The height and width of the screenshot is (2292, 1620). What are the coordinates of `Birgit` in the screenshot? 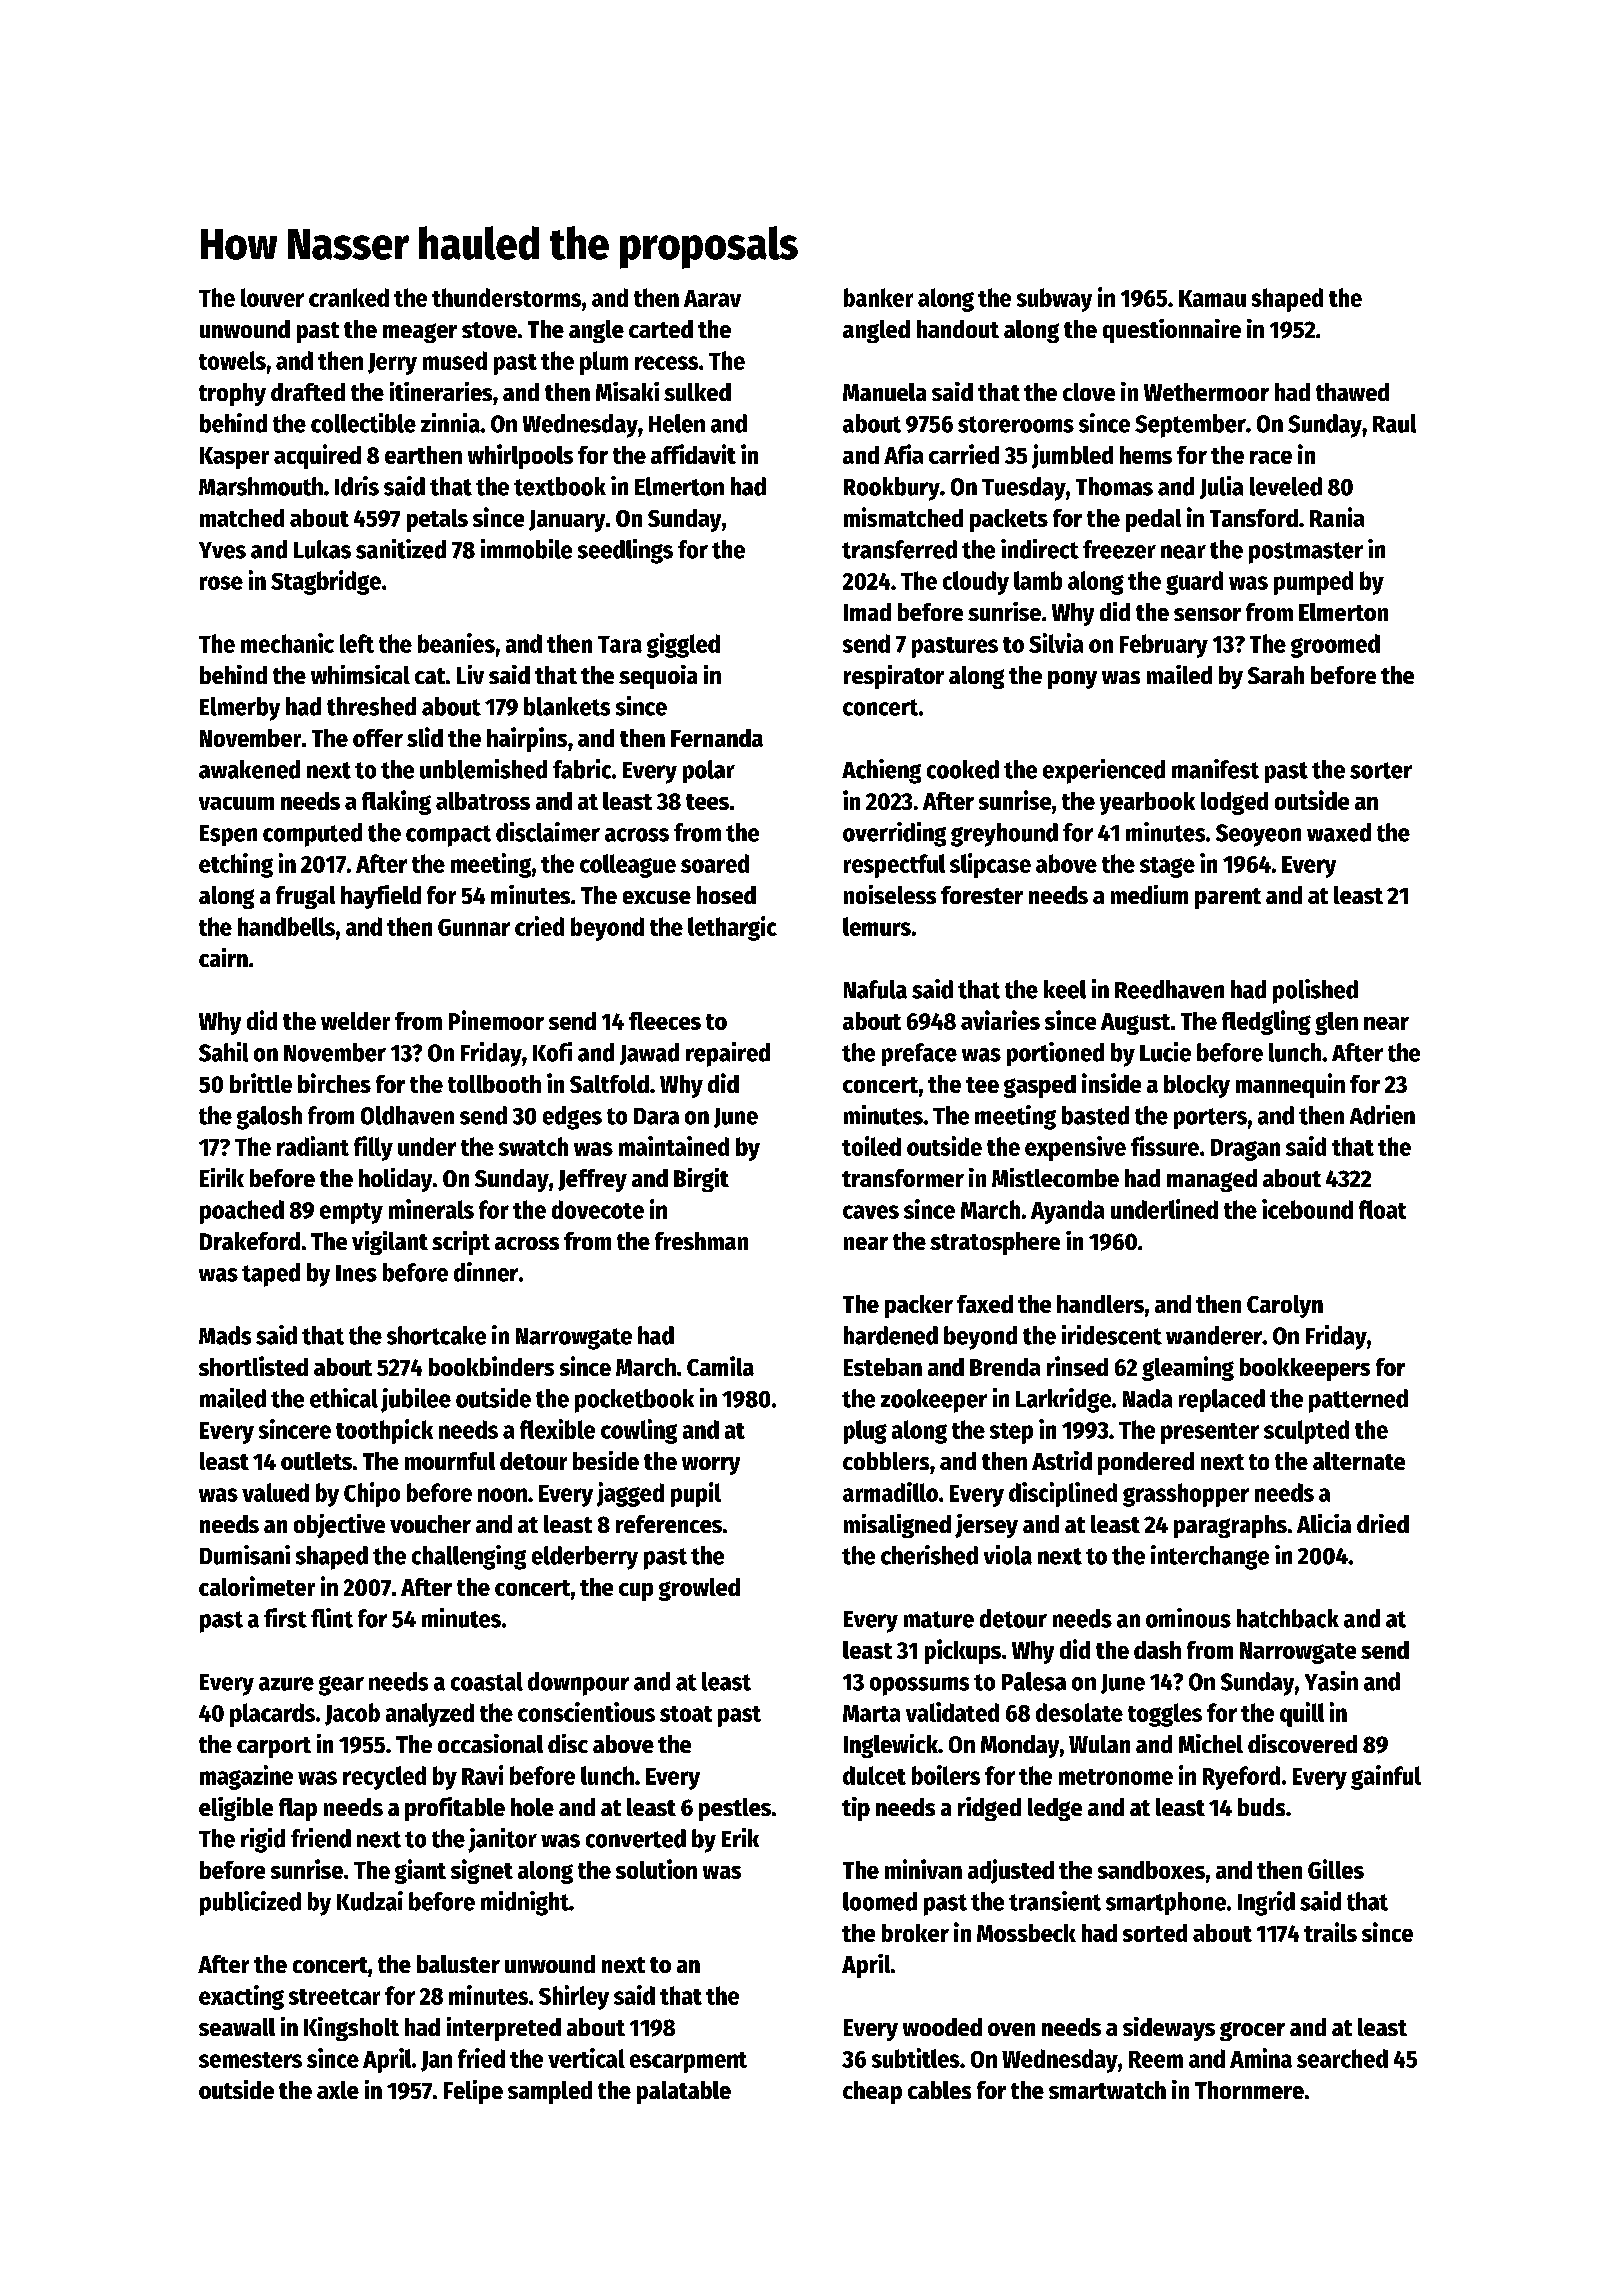 It's located at (701, 1180).
